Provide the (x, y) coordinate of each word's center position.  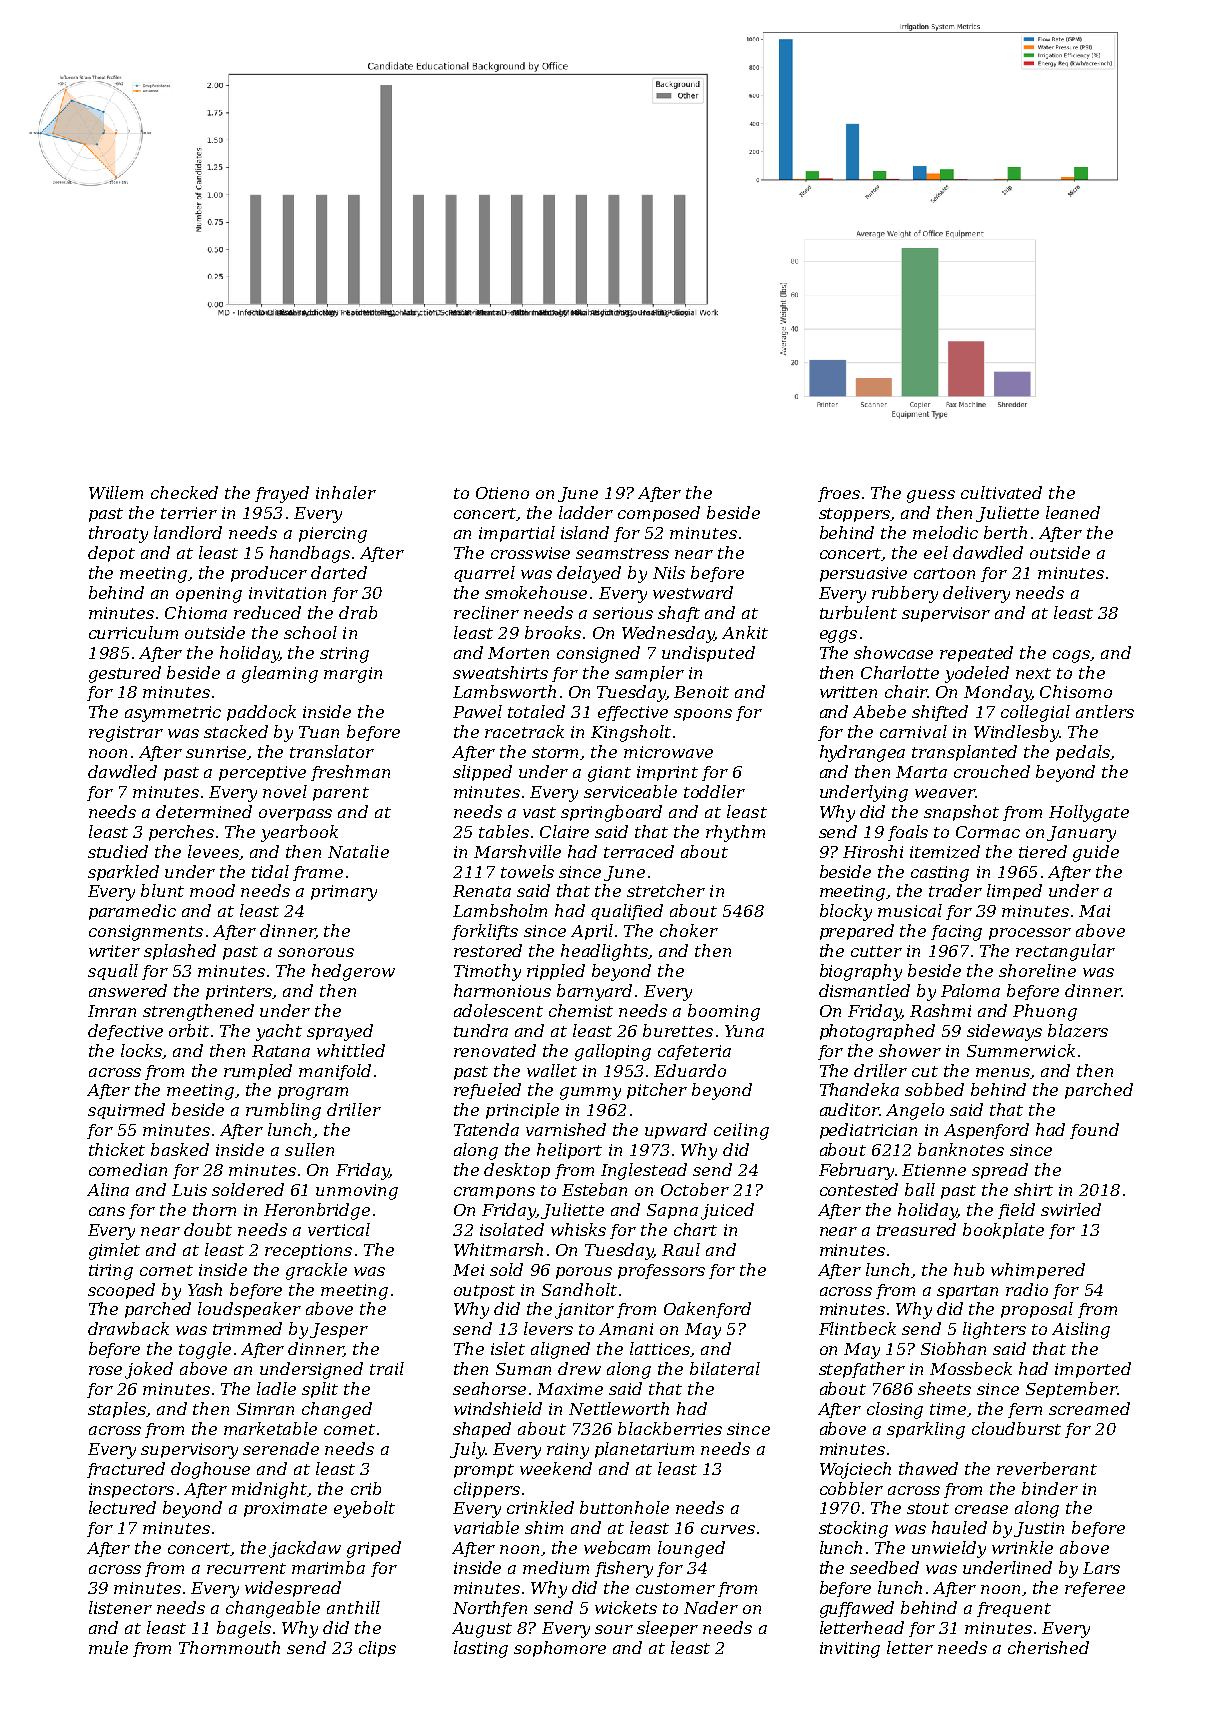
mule (108, 1647)
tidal (270, 871)
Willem (116, 492)
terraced (639, 851)
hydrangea (862, 753)
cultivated (1001, 492)
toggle (205, 1350)
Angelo (915, 1111)
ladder (586, 512)
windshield (498, 1408)
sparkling (926, 1430)
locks (142, 1051)
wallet (552, 1070)
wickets (626, 1607)
